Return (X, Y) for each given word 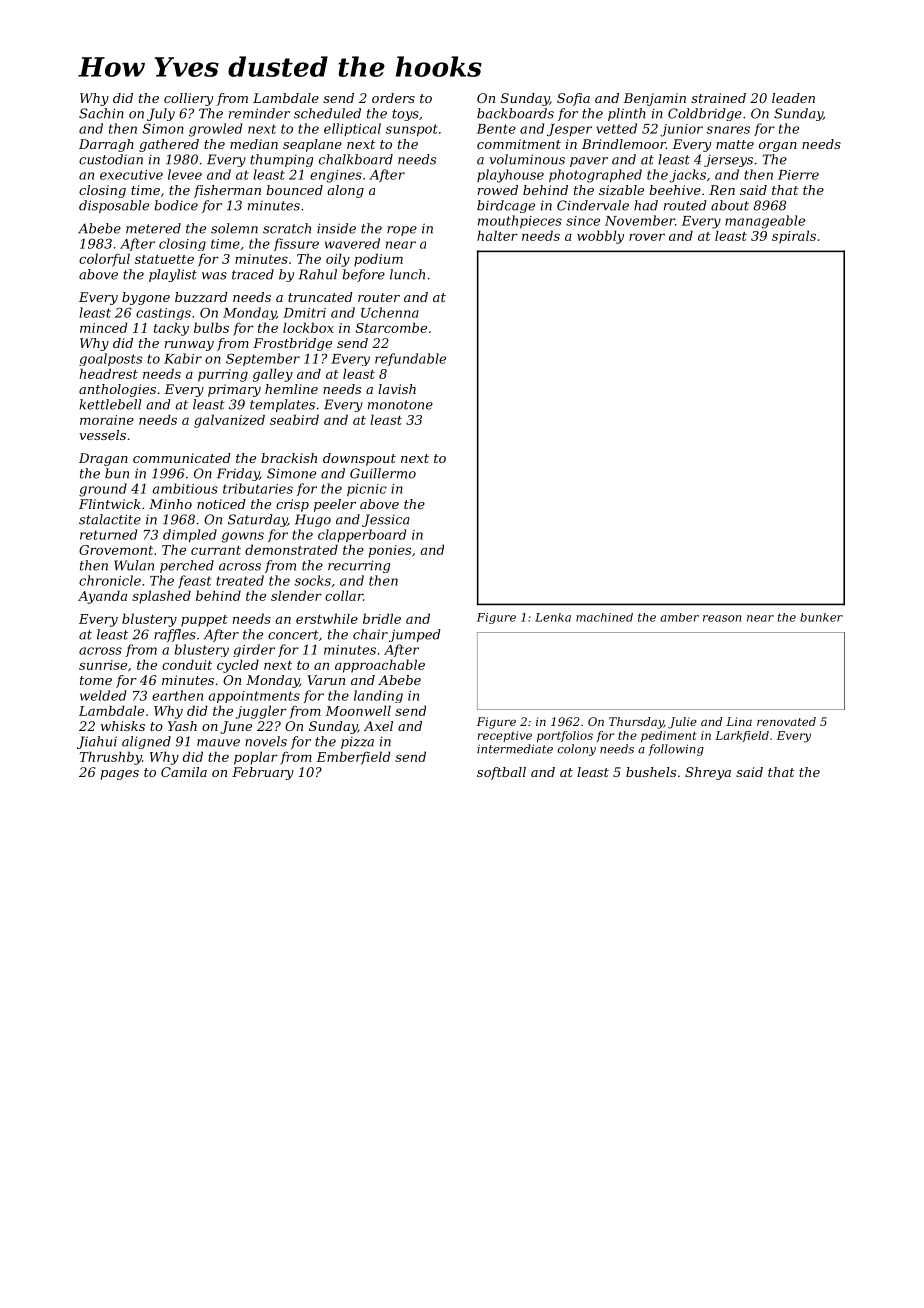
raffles (175, 635)
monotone (400, 405)
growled (215, 130)
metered (153, 228)
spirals (794, 237)
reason (722, 618)
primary (234, 390)
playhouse (510, 176)
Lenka (553, 617)
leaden (793, 98)
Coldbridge (705, 114)
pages (119, 775)
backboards (515, 113)
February (263, 773)
